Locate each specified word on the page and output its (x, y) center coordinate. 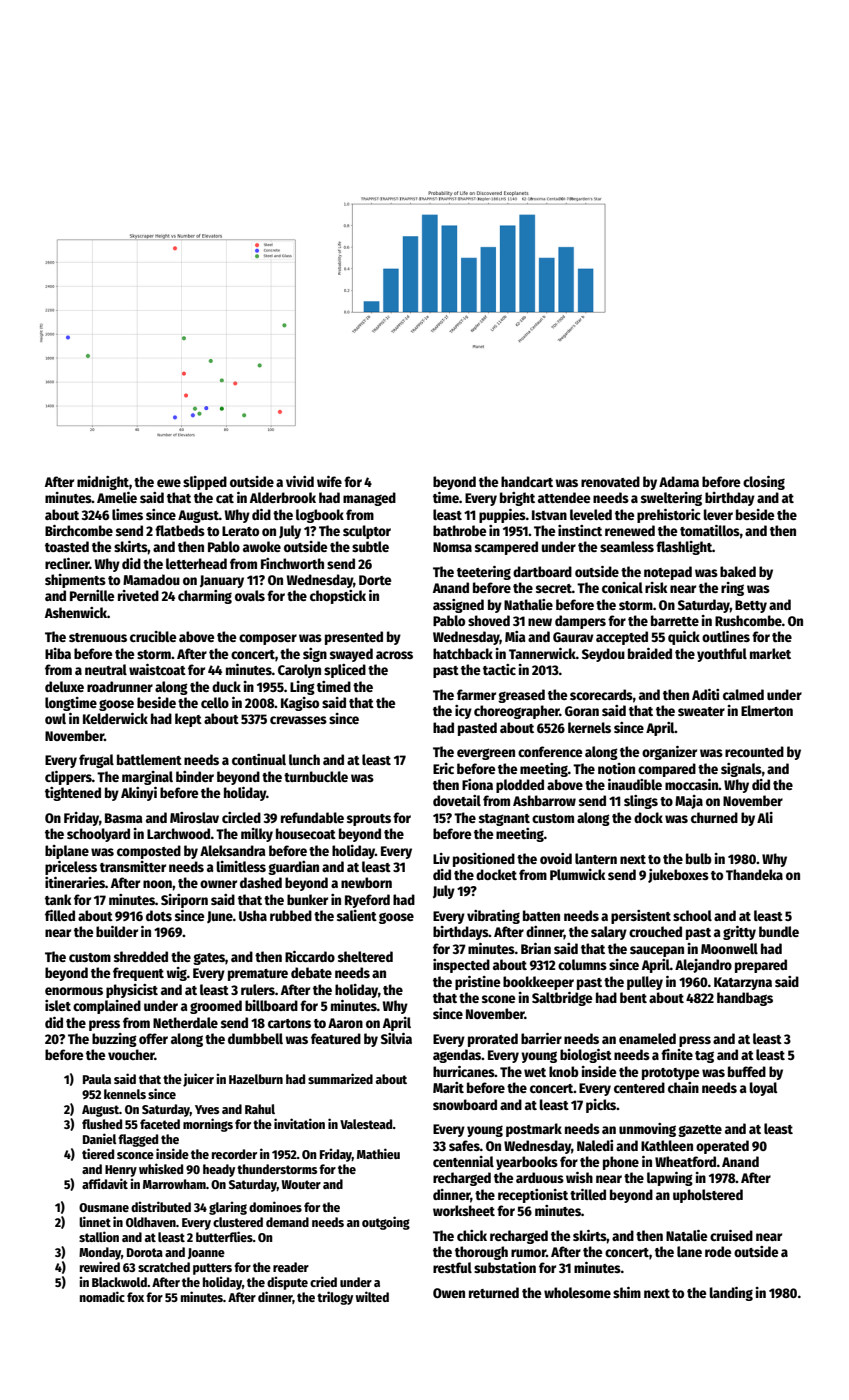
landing (731, 1294)
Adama (679, 481)
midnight (103, 483)
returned (494, 1292)
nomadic (102, 1296)
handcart (527, 481)
